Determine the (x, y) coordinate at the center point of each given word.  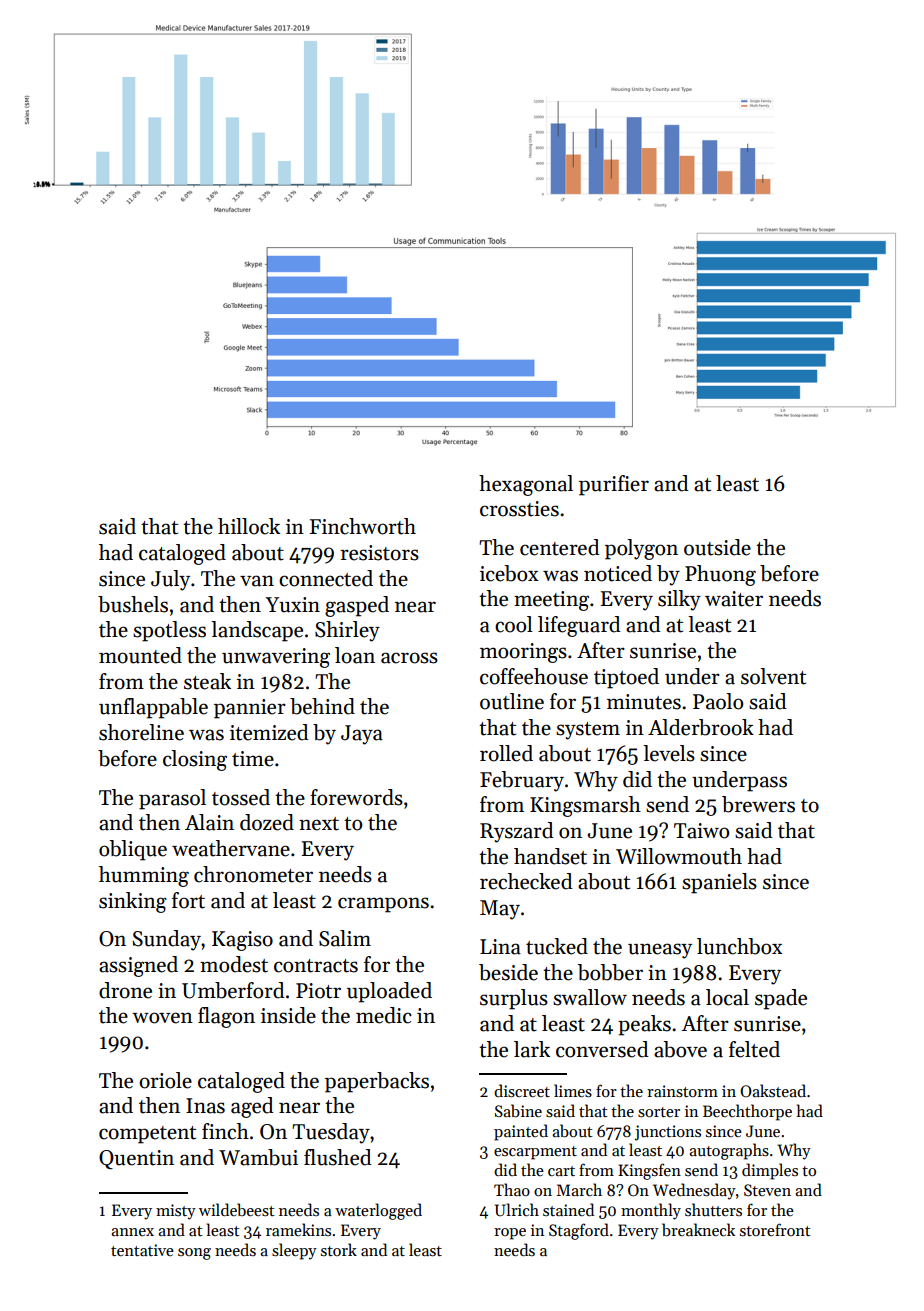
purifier (614, 485)
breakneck (698, 1230)
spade (781, 999)
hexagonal (526, 485)
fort (188, 900)
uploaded (389, 992)
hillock (249, 526)
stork (339, 1249)
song (194, 1254)
